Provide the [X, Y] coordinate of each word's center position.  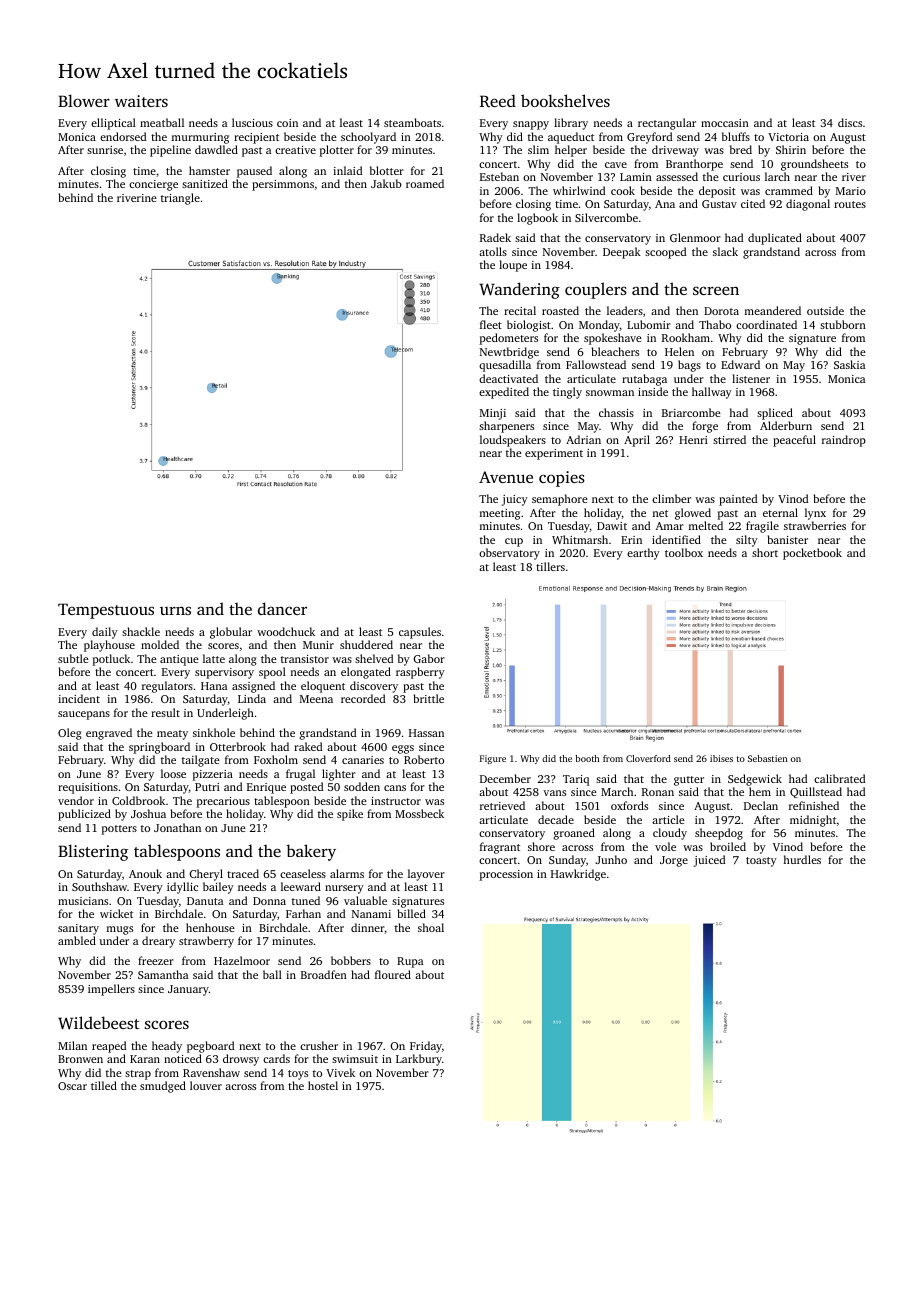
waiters [141, 101]
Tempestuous [106, 611]
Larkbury [419, 1060]
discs [850, 122]
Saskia [849, 364]
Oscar [72, 1086]
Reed [498, 100]
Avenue [506, 477]
